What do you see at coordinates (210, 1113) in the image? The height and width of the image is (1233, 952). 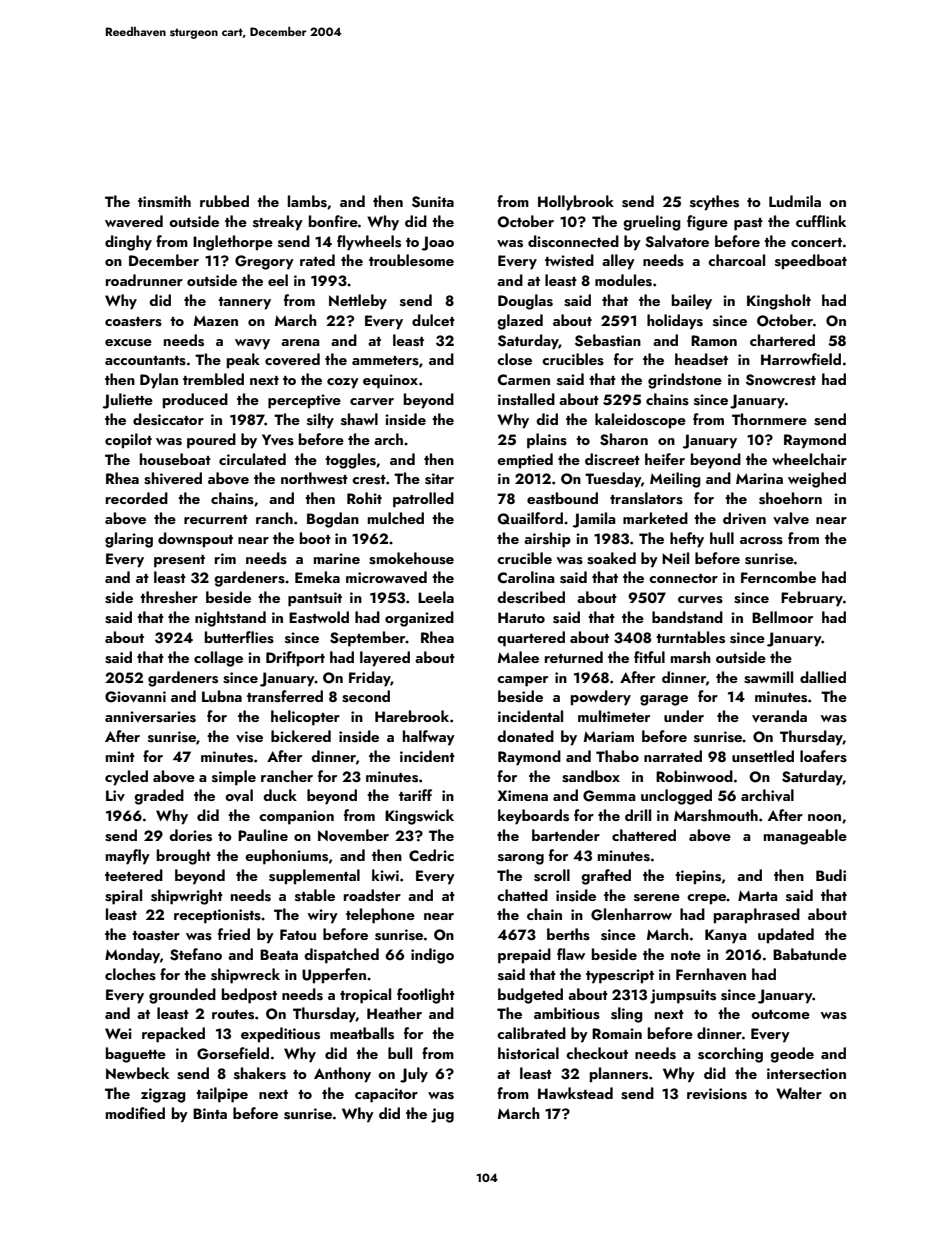 I see `Binta` at bounding box center [210, 1113].
